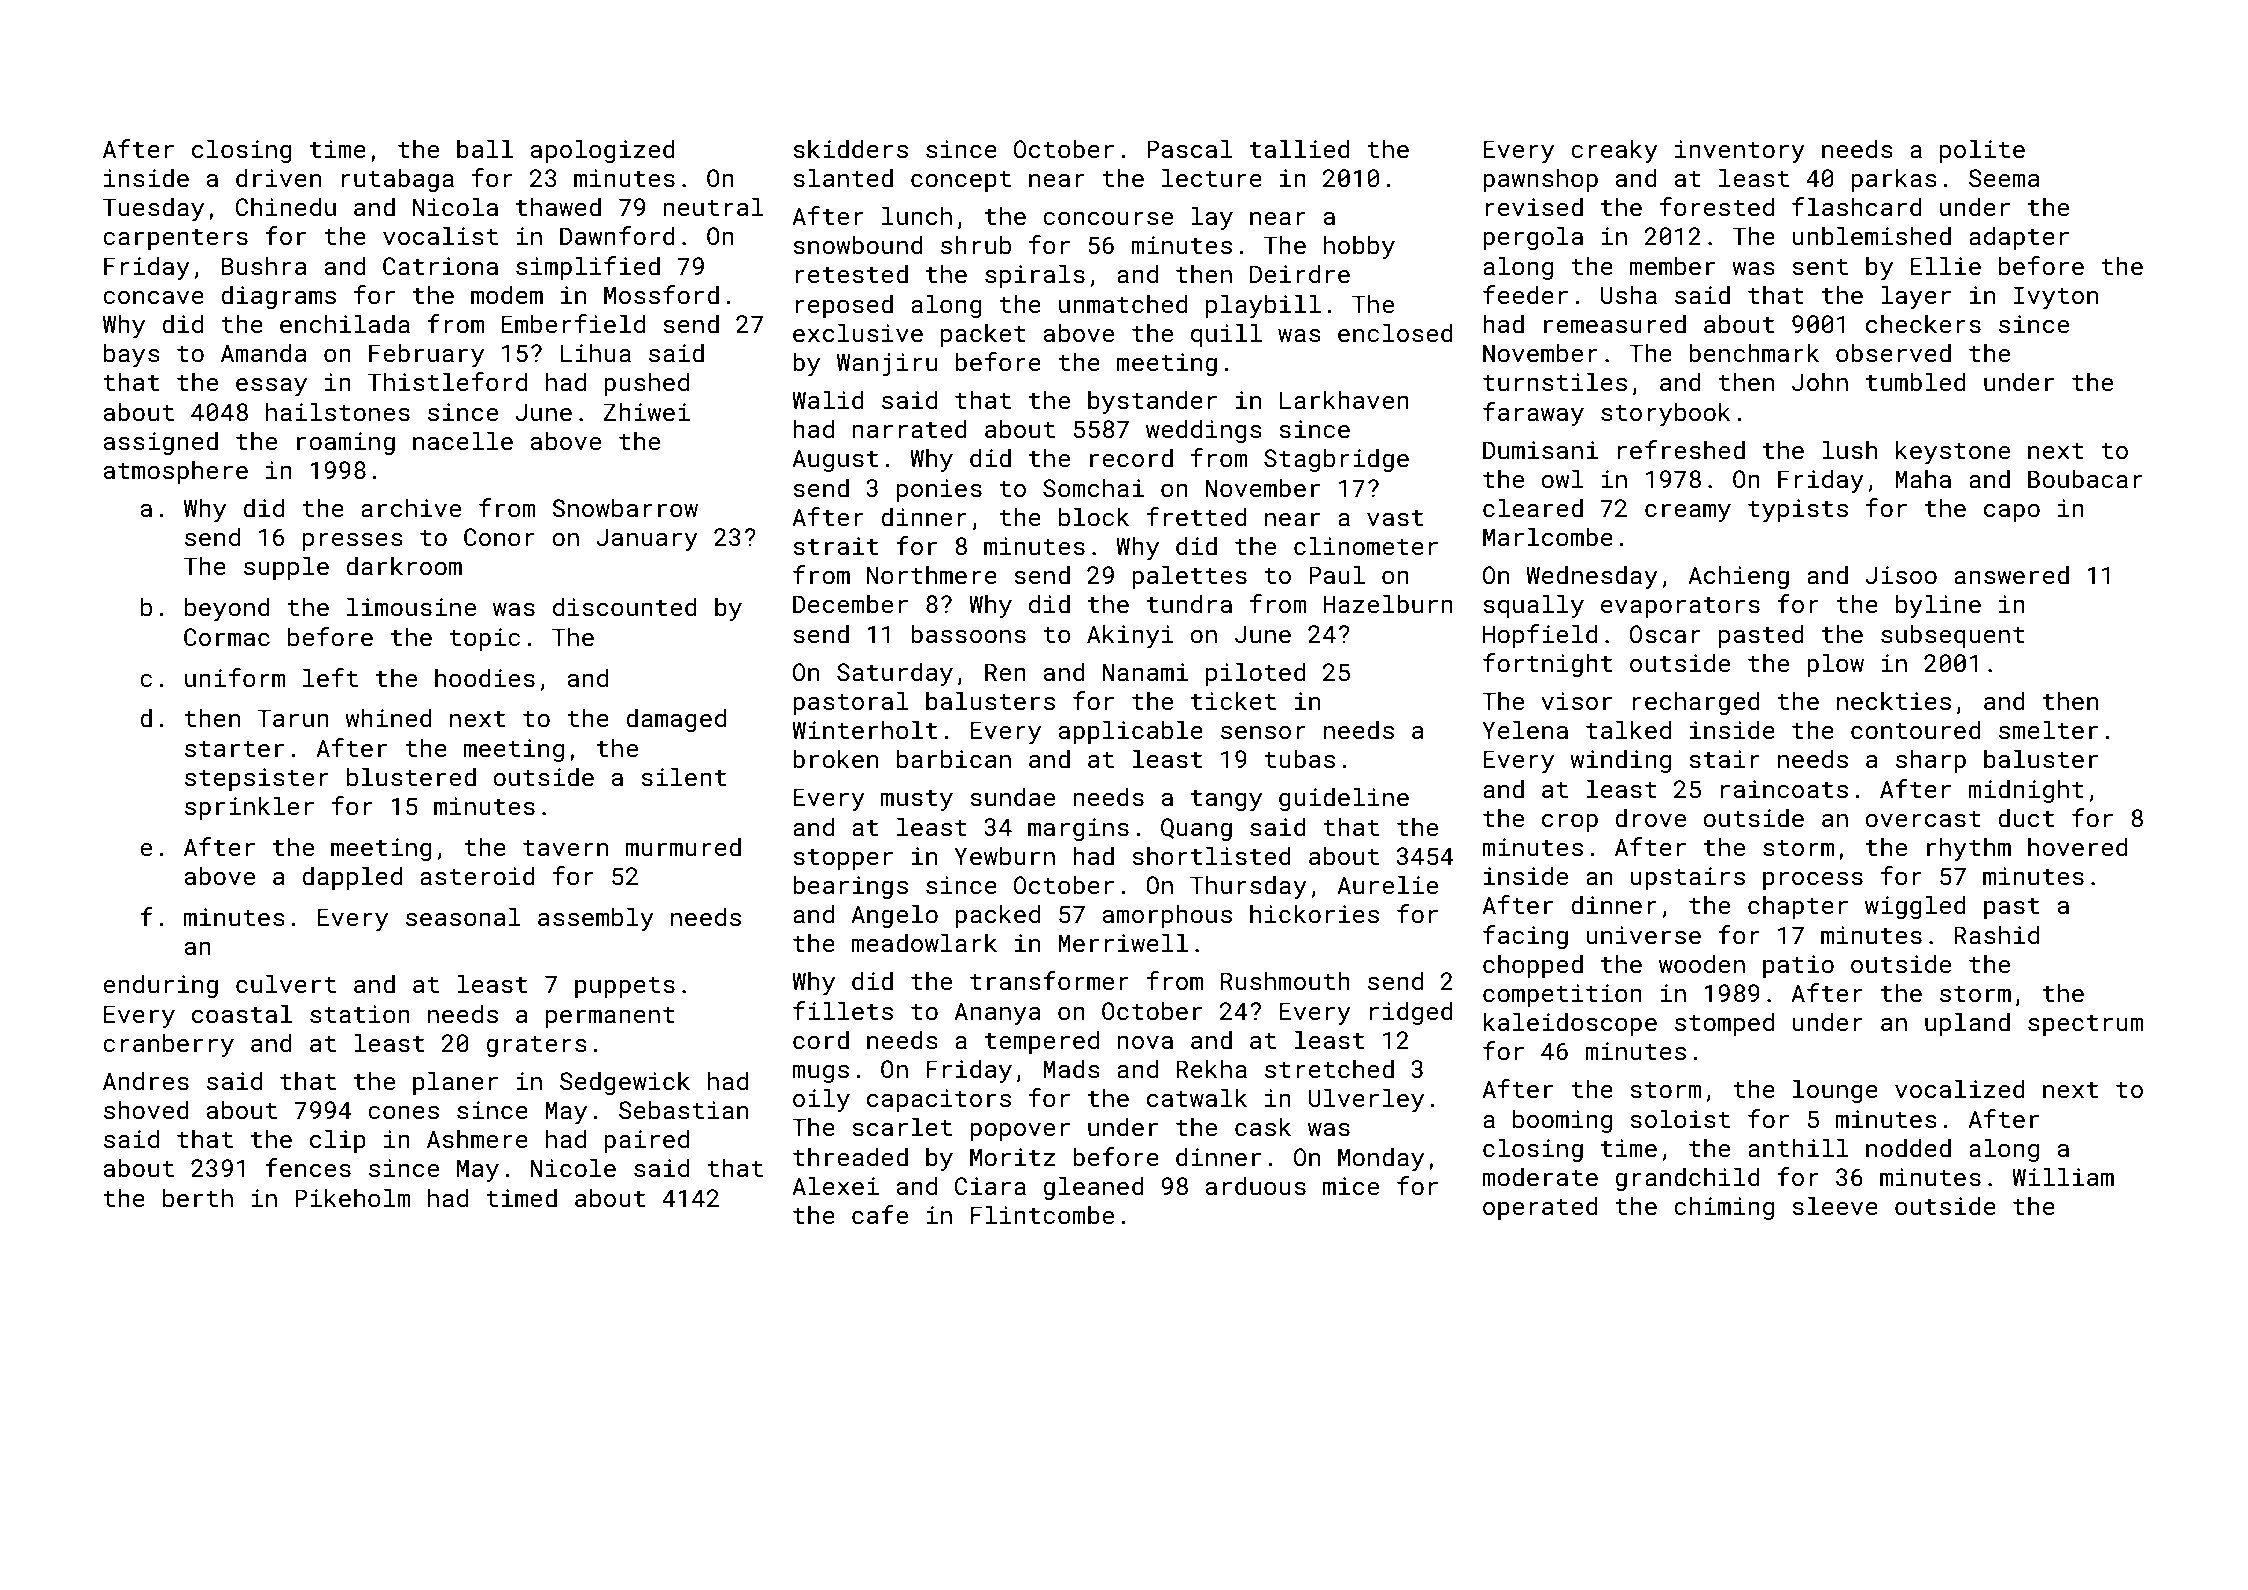  What do you see at coordinates (1982, 151) in the screenshot?
I see `polite` at bounding box center [1982, 151].
